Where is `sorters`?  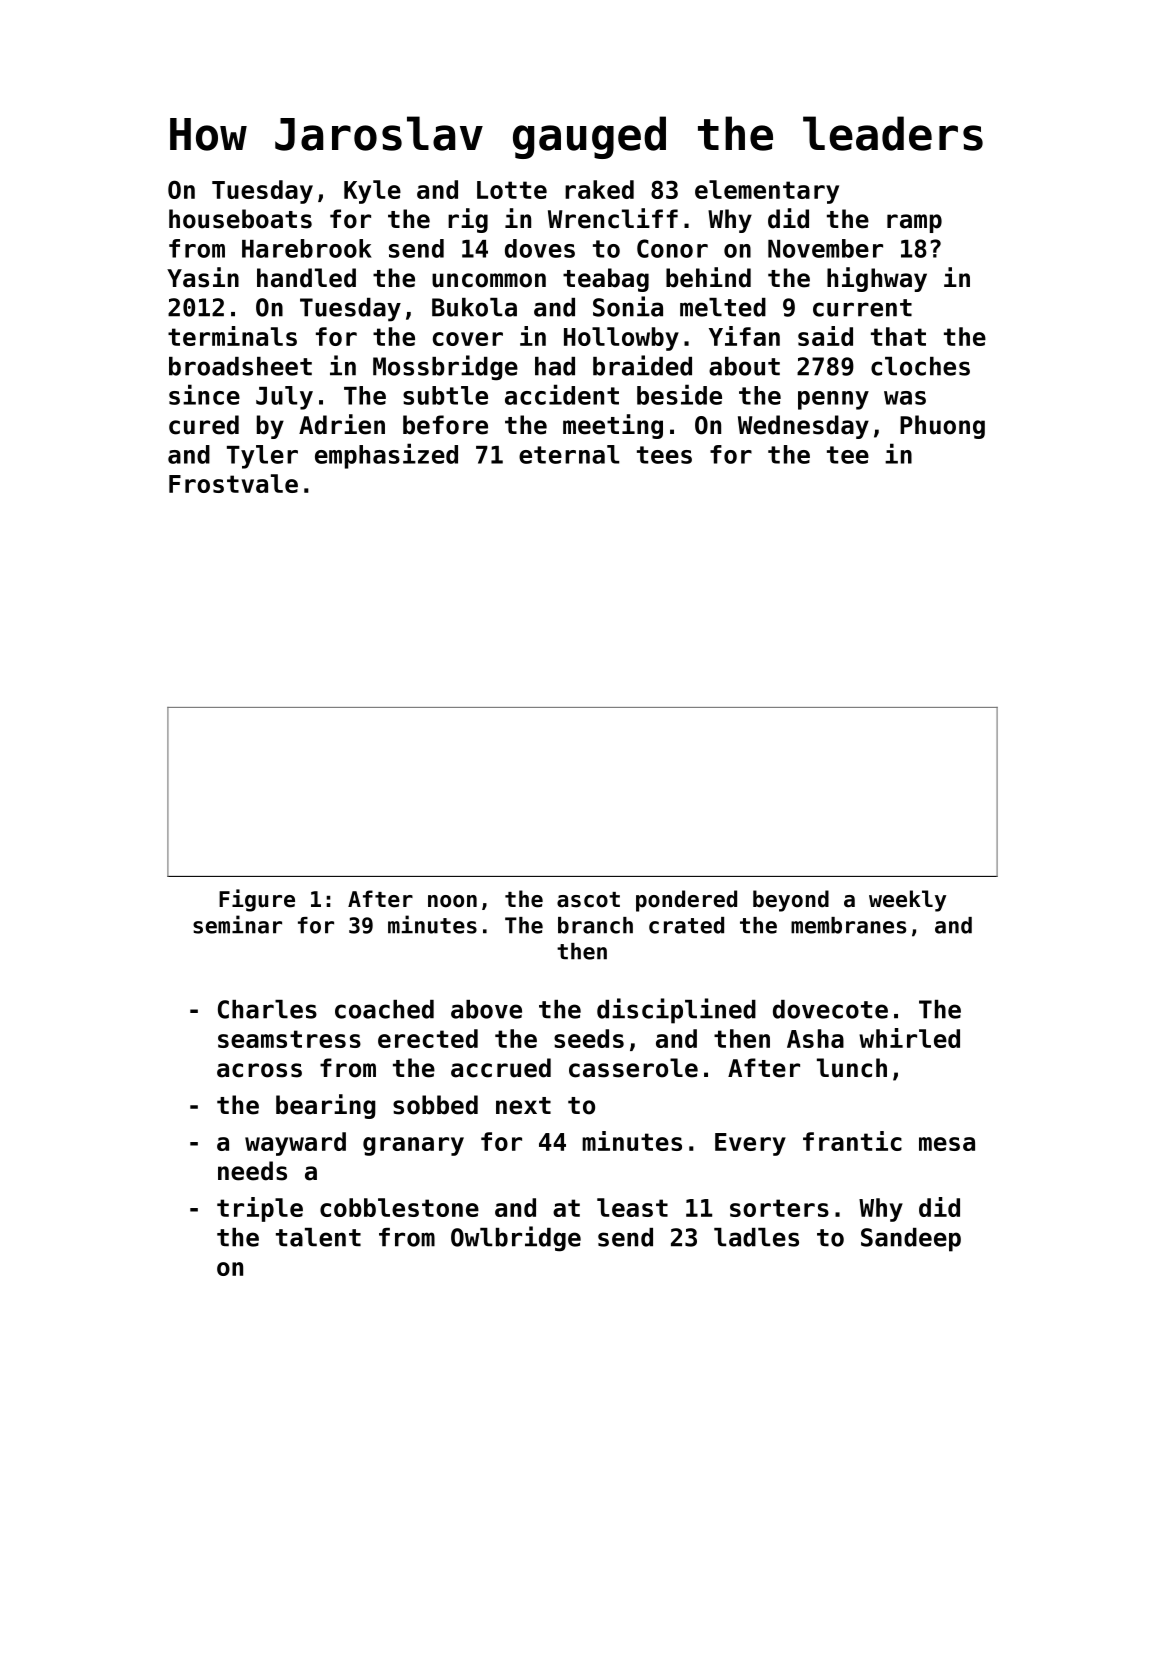
sorters is located at coordinates (779, 1208).
